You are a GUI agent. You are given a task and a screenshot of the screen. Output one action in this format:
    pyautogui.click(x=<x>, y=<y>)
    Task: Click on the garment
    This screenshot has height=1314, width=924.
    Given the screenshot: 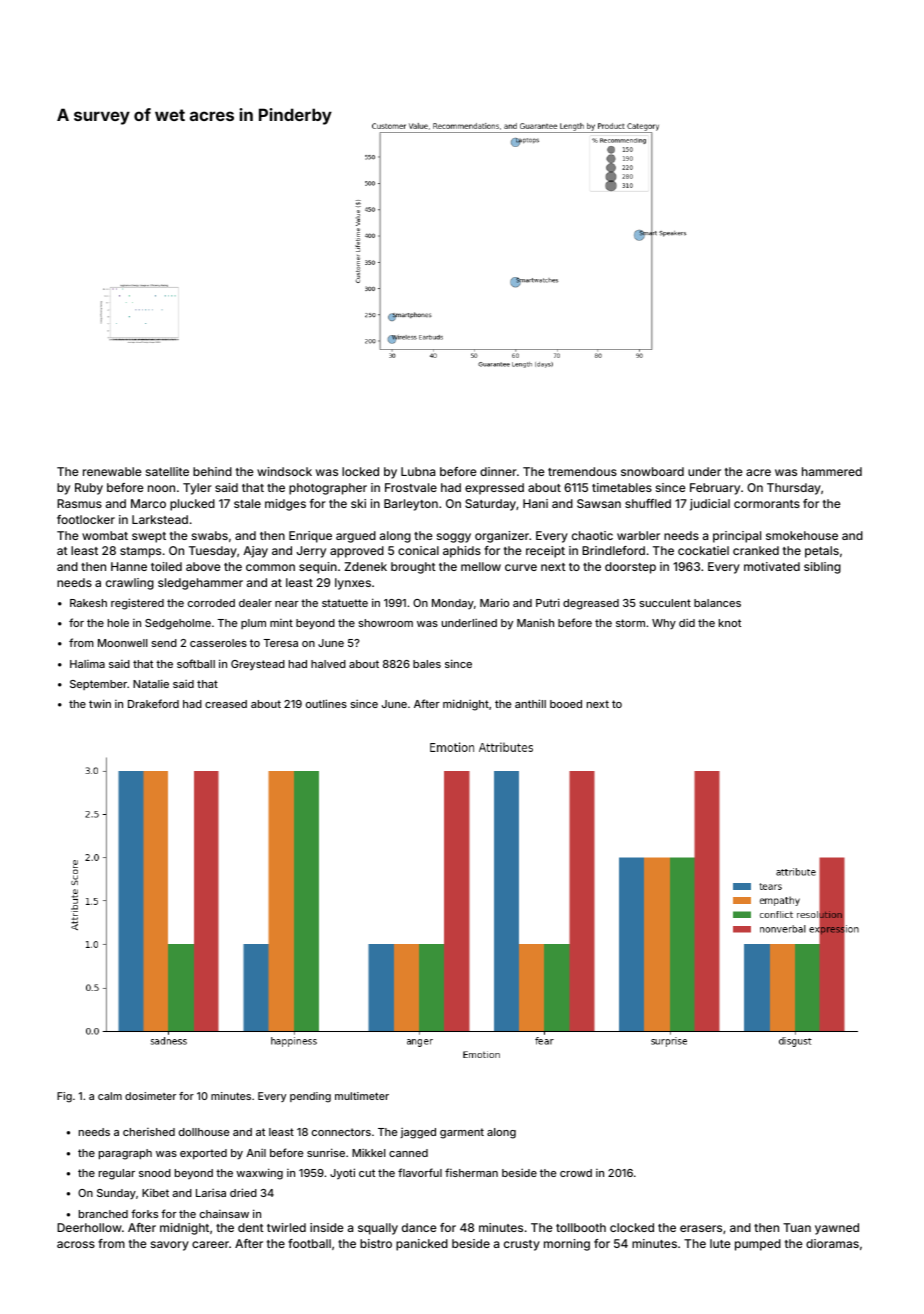 What is the action you would take?
    pyautogui.click(x=462, y=1133)
